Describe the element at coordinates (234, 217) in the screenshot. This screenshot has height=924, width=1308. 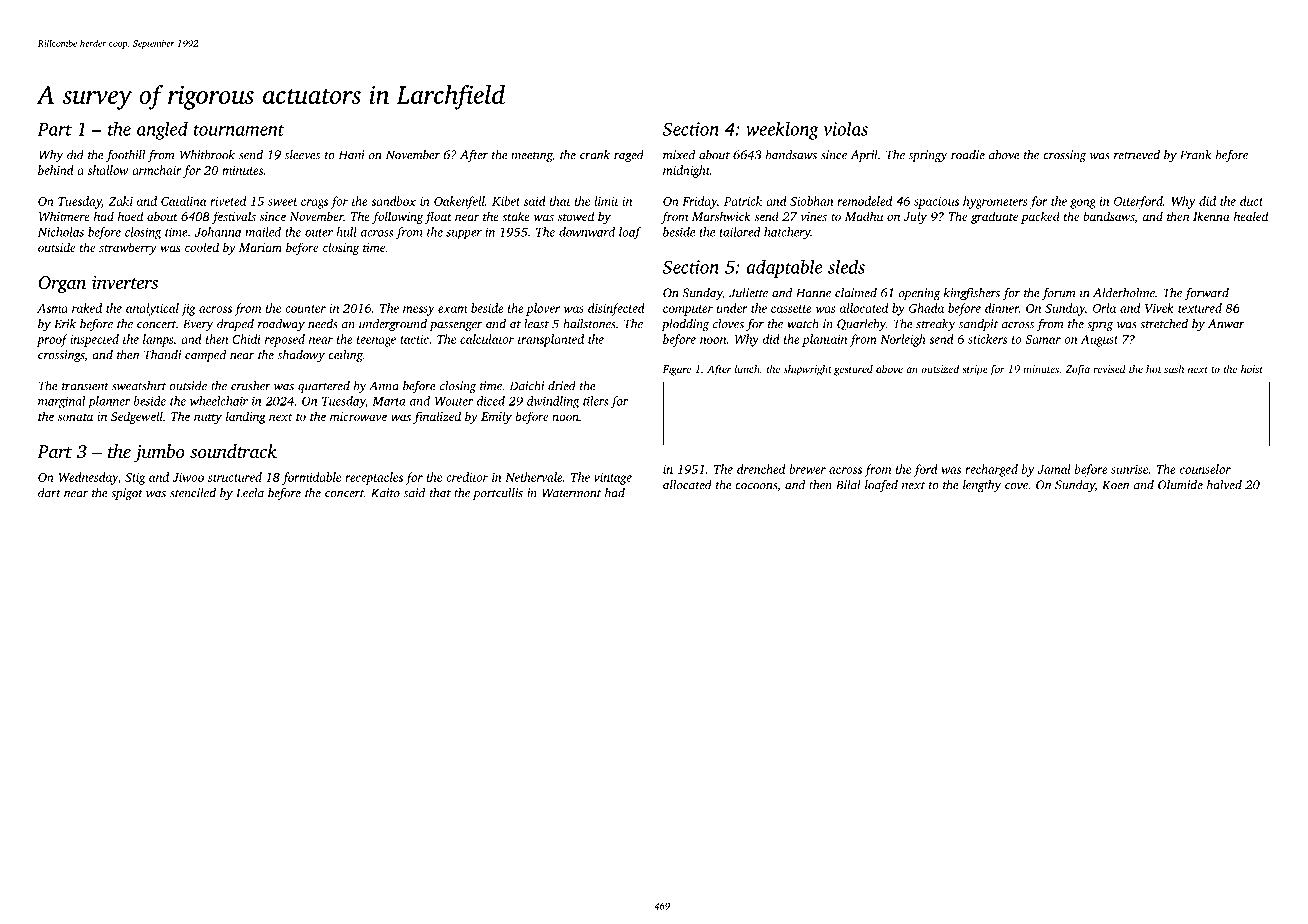
I see `festivals` at that location.
